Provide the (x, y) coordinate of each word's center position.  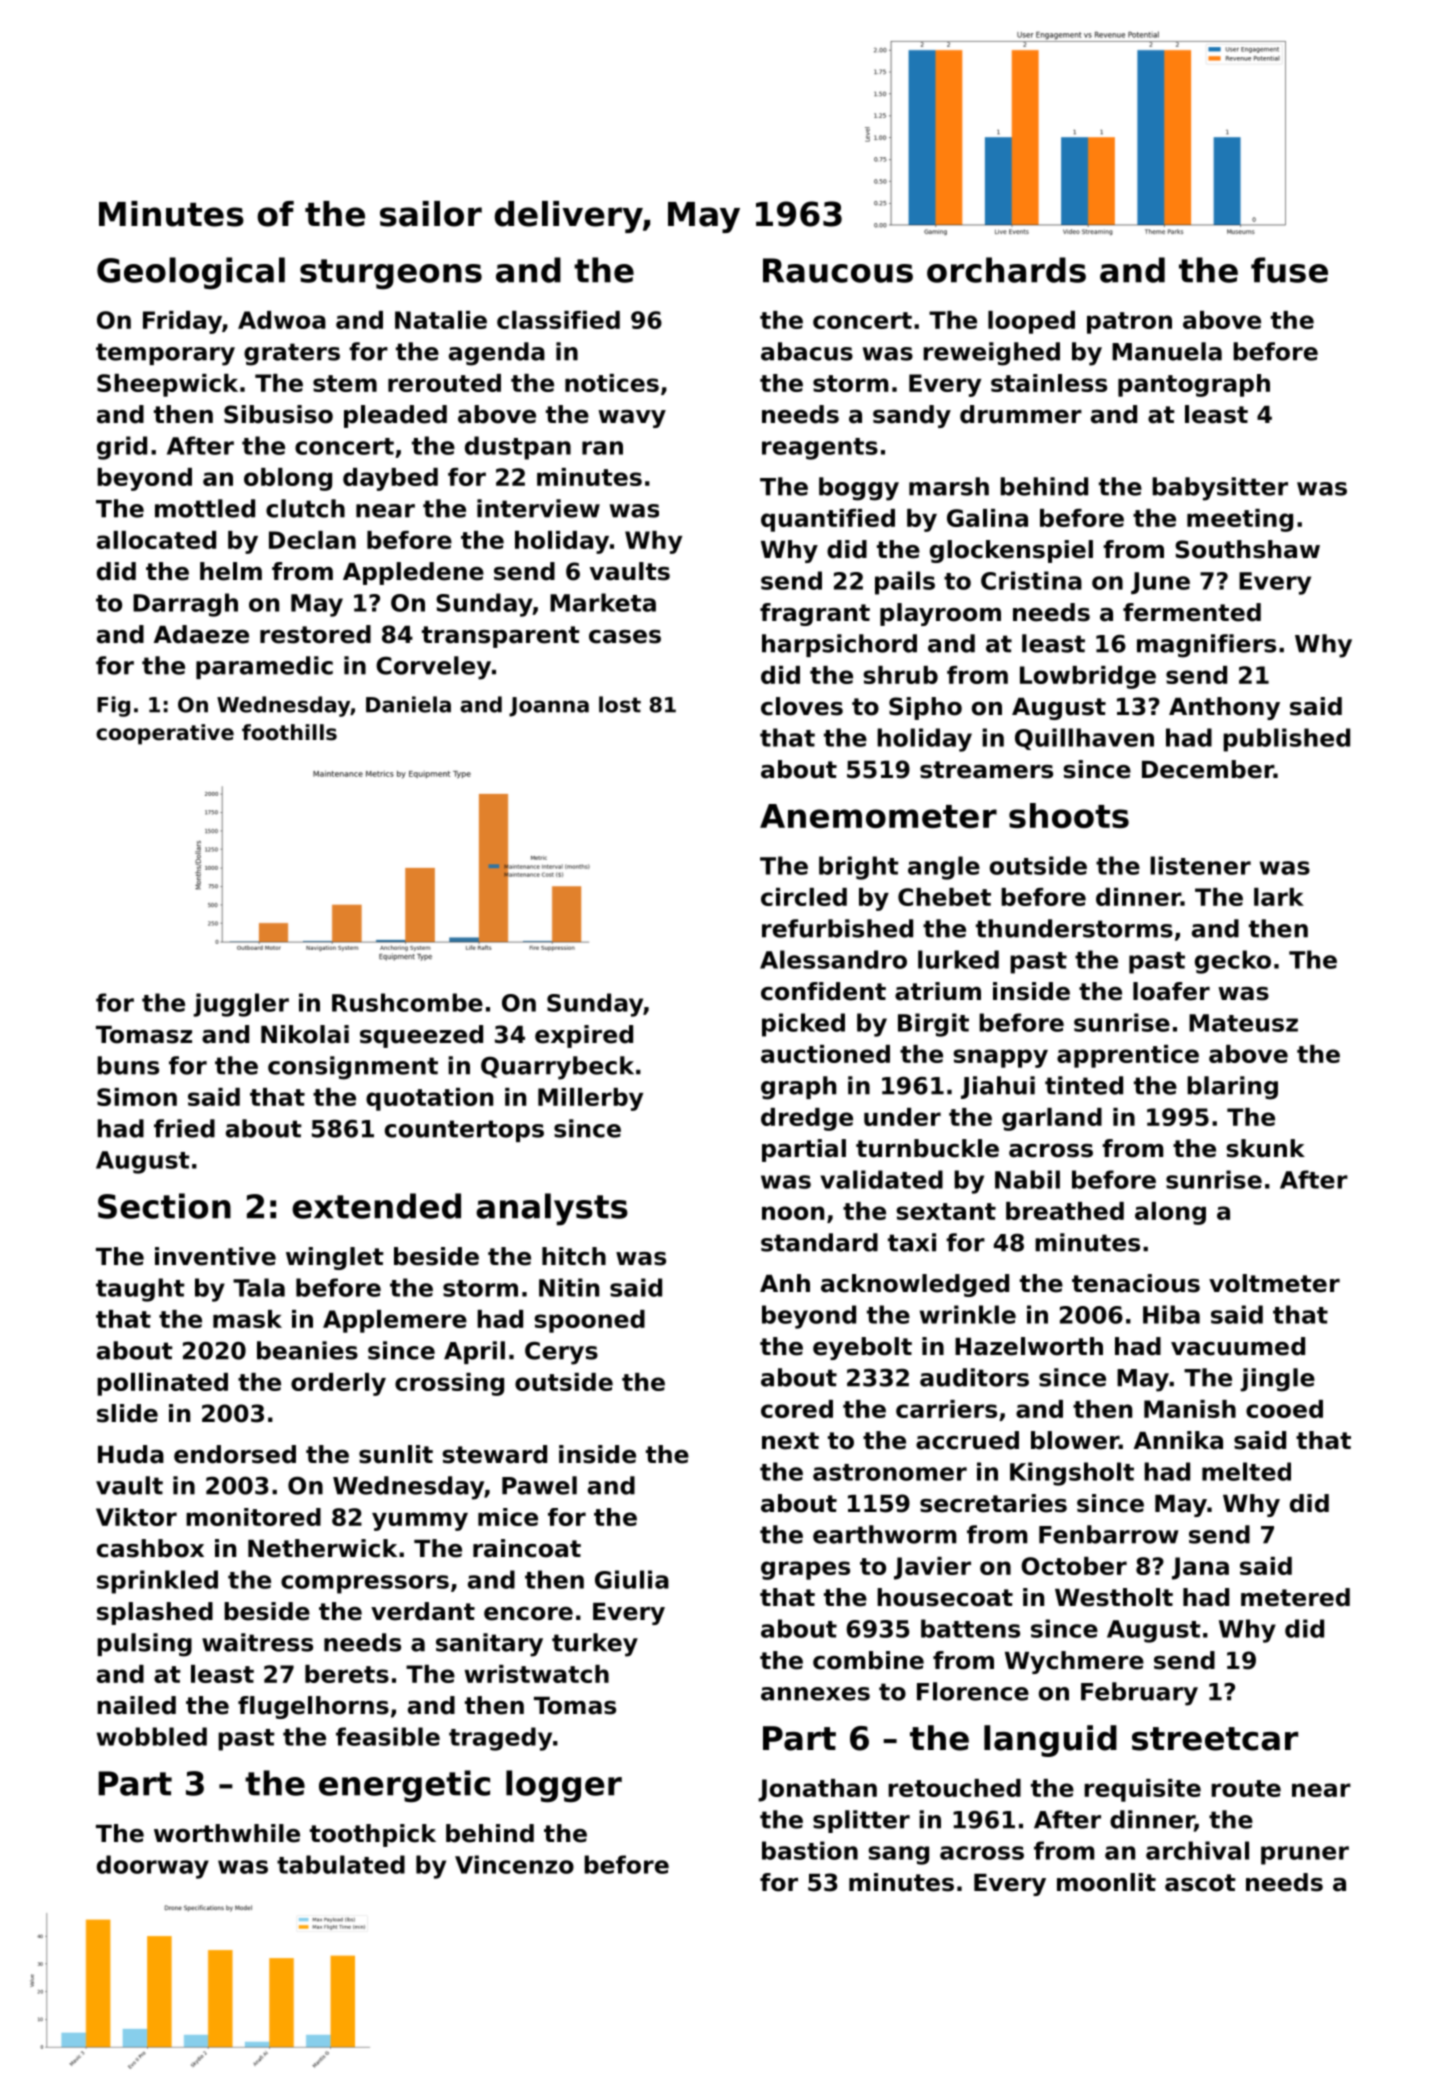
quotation (429, 1099)
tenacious (1136, 1283)
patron (1129, 323)
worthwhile (227, 1833)
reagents (820, 449)
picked (803, 1025)
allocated (156, 540)
